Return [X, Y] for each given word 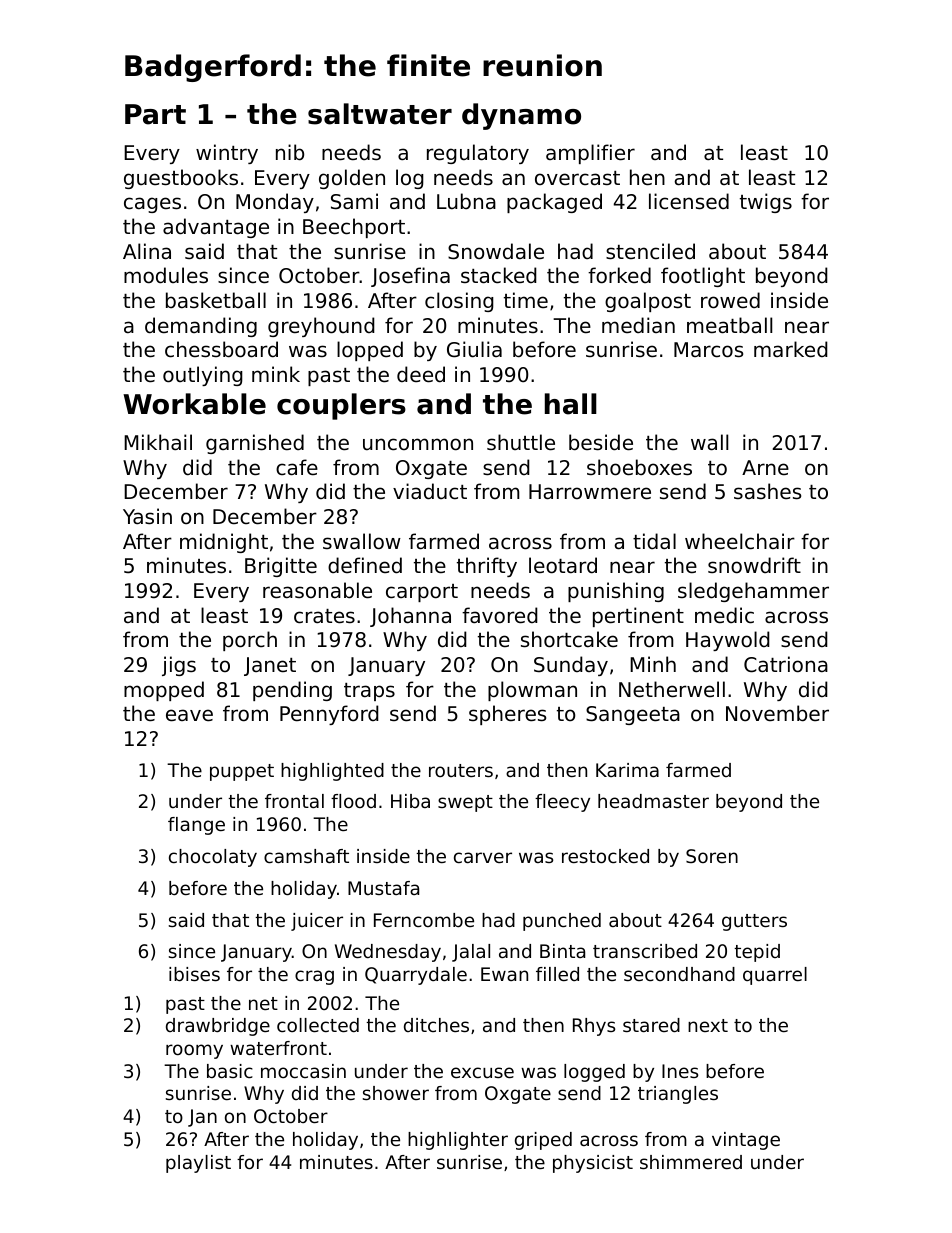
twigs [766, 203]
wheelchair [740, 541]
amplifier [590, 154]
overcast [577, 178]
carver [483, 857]
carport [422, 593]
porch [250, 641]
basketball [216, 300]
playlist [198, 1164]
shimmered [691, 1162]
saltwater [380, 114]
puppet [242, 772]
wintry [227, 154]
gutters [754, 922]
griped [543, 1141]
